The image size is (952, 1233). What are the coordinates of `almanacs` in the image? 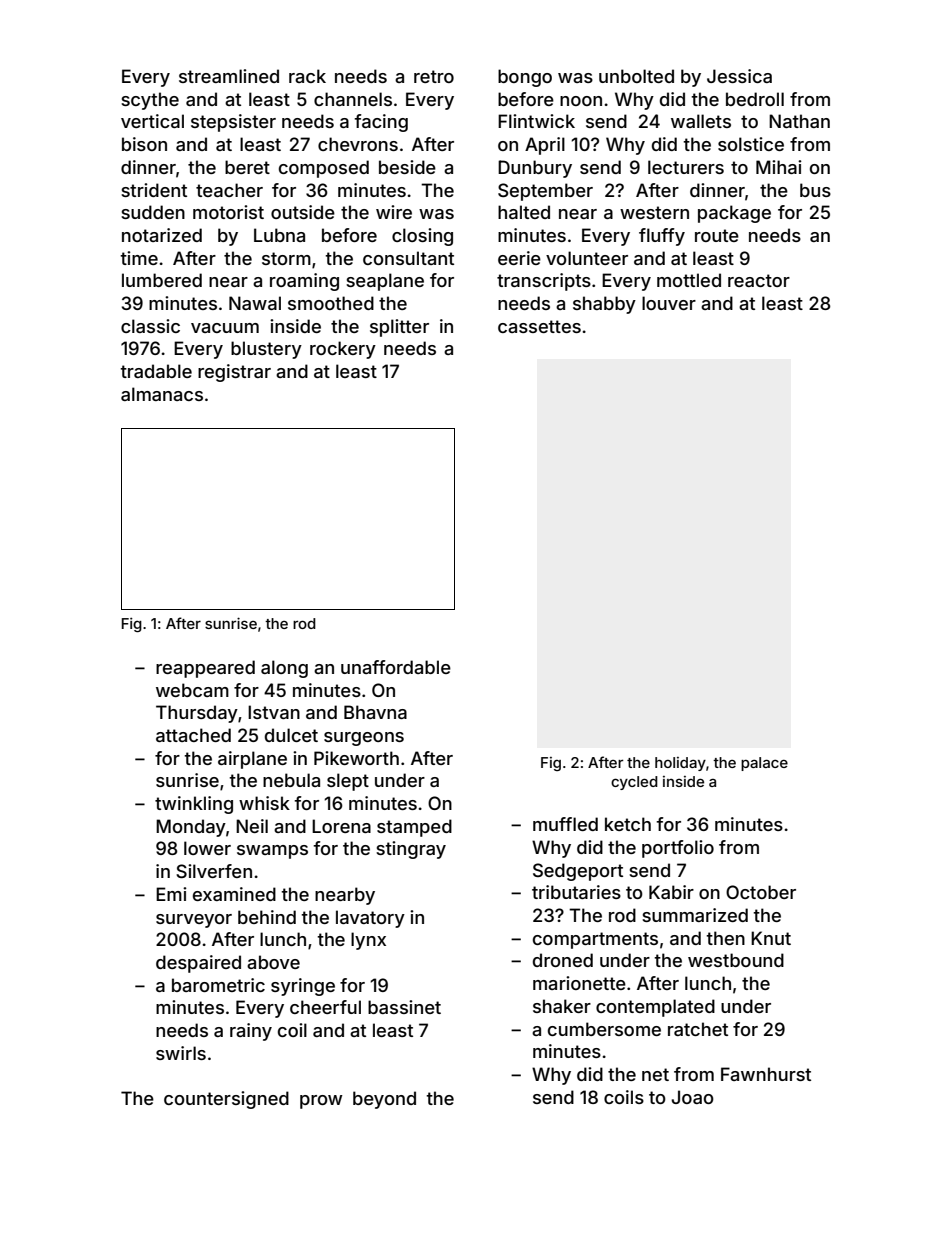 It's located at (162, 394).
